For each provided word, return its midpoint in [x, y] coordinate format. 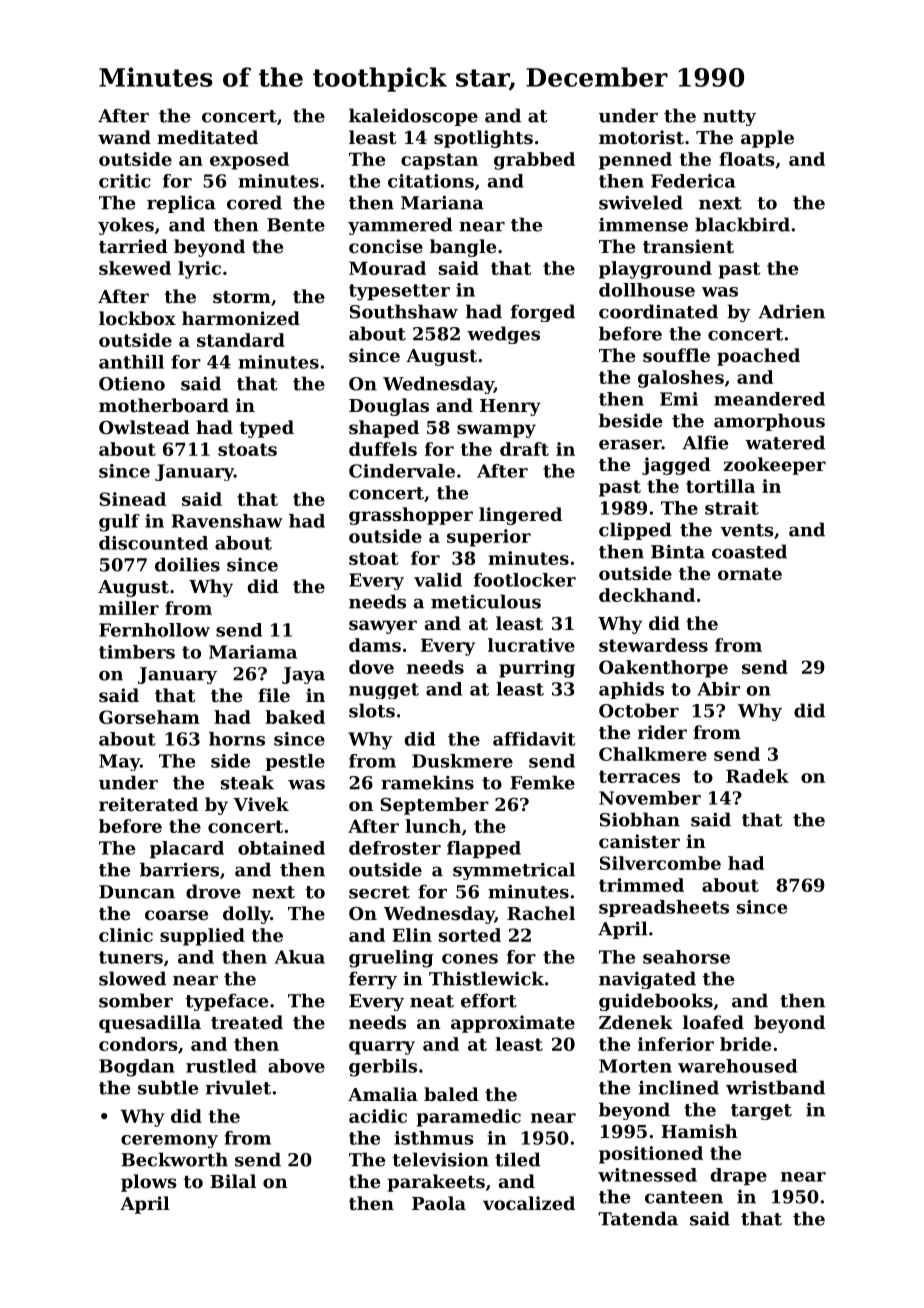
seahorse [686, 957]
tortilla [720, 486]
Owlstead [144, 427]
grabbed [534, 161]
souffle [676, 355]
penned [635, 161]
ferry [373, 980]
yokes [126, 226]
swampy [496, 431]
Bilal [233, 1181]
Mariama [253, 652]
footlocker [525, 580]
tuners [131, 957]
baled [451, 1094]
